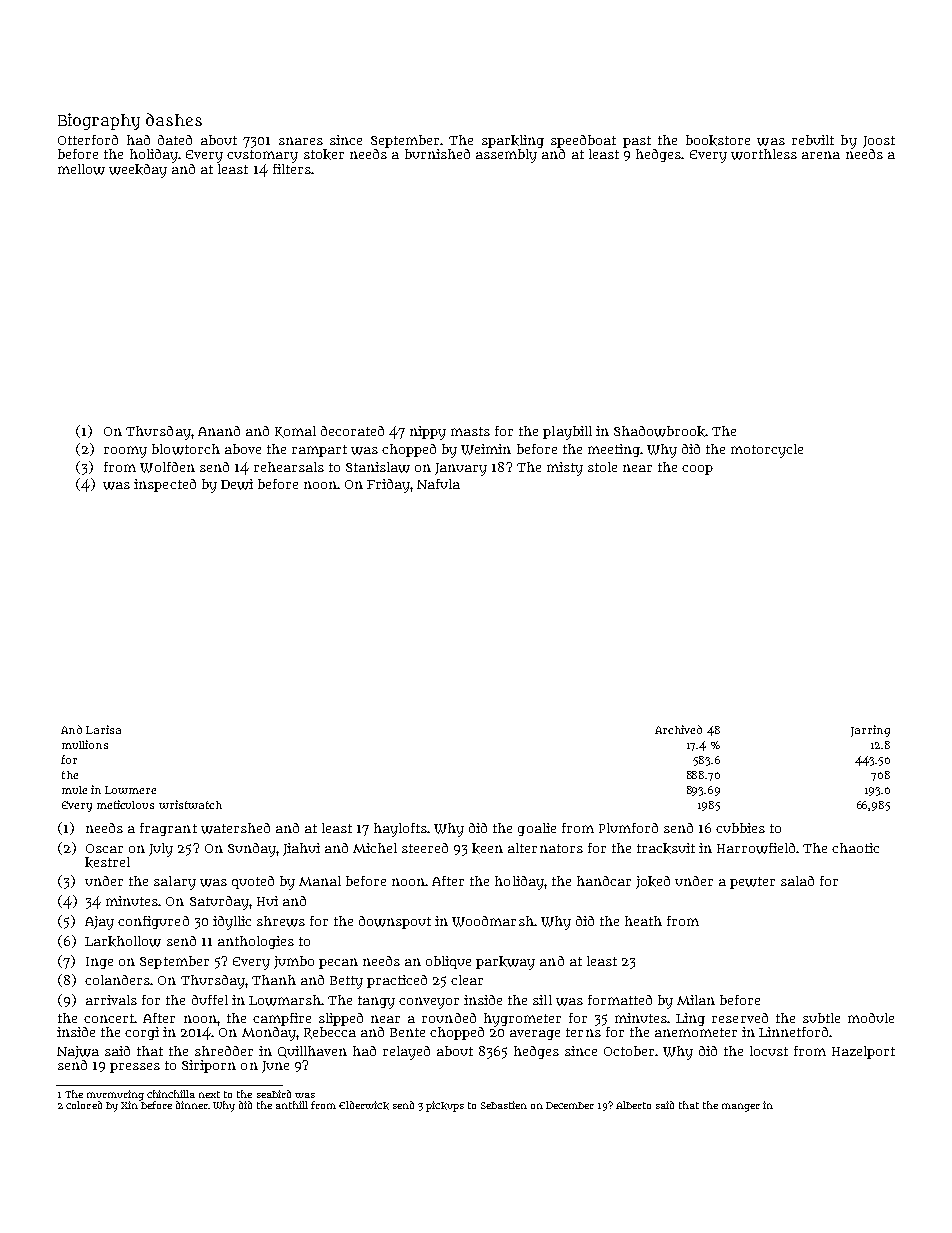 Image resolution: width=952 pixels, height=1233 pixels. What do you see at coordinates (103, 729) in the screenshot?
I see `Larisa` at bounding box center [103, 729].
